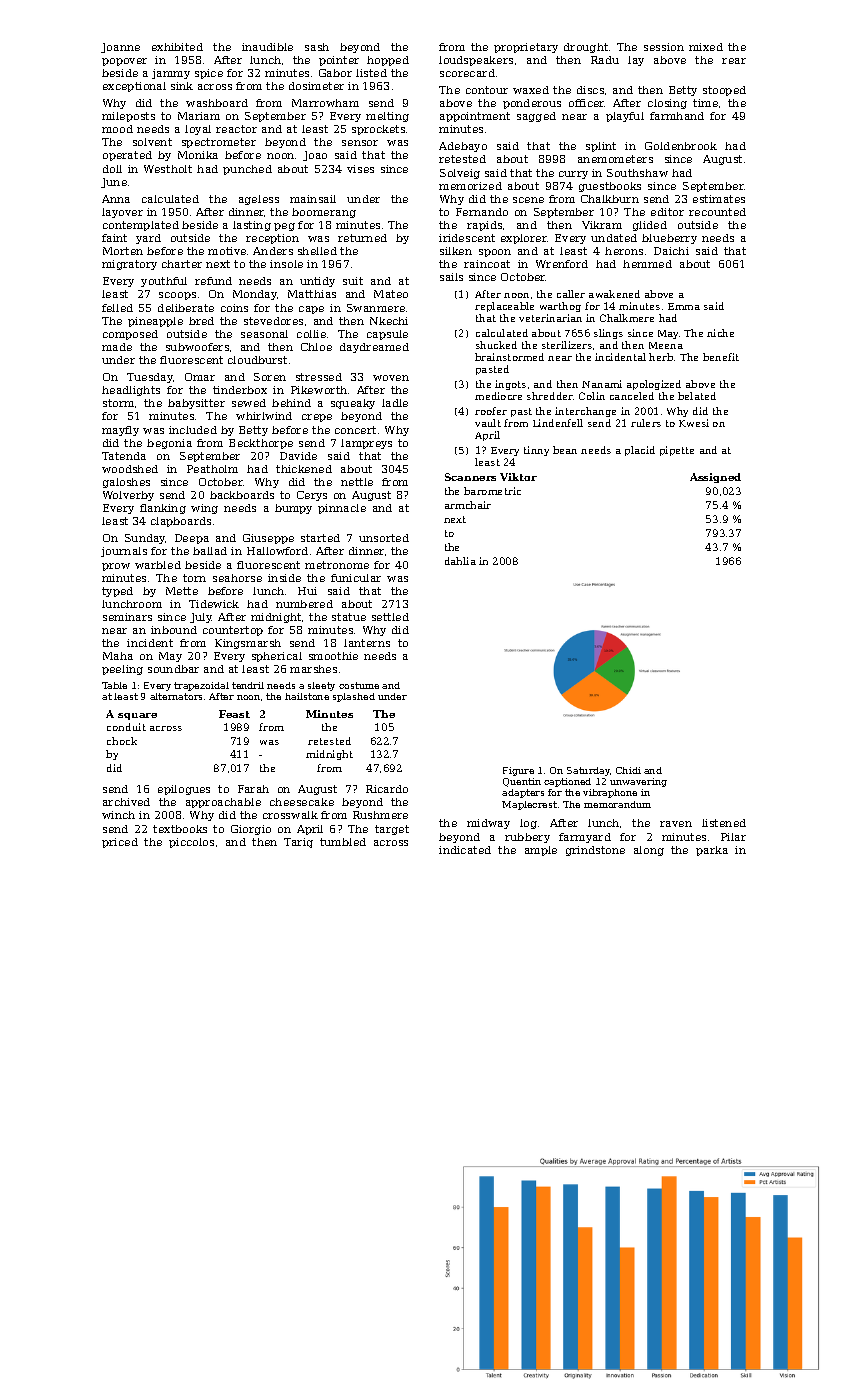  Describe the element at coordinates (251, 830) in the screenshot. I see `Giorgio` at that location.
